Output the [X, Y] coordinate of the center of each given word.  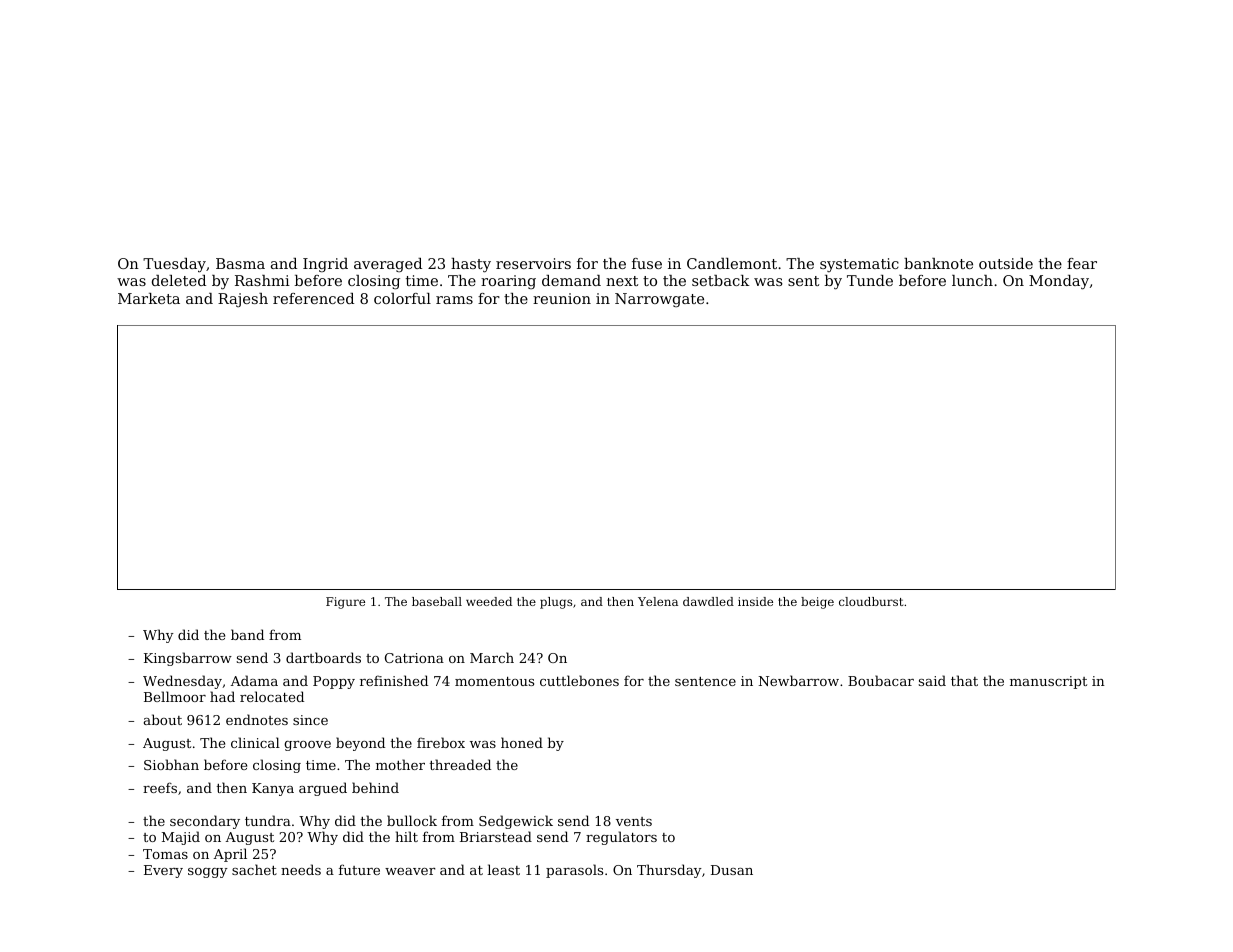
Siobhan [171, 764]
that [964, 680]
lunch [972, 280]
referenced [313, 298]
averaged [388, 265]
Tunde [870, 280]
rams [454, 300]
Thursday [669, 871]
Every [163, 871]
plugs [556, 603]
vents [634, 821]
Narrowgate [659, 300]
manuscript [1048, 682]
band [247, 634]
